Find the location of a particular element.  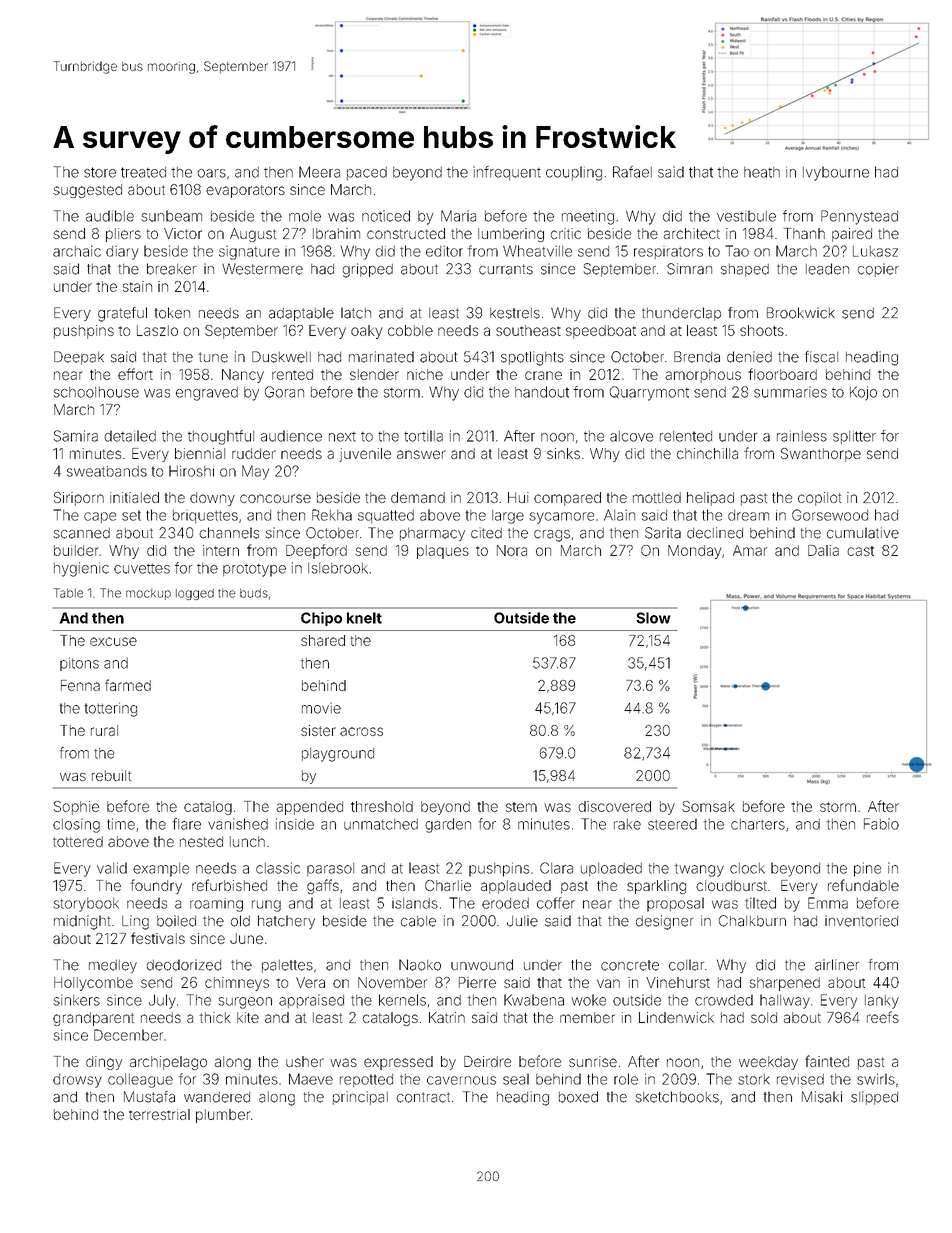

valid is located at coordinates (112, 868).
